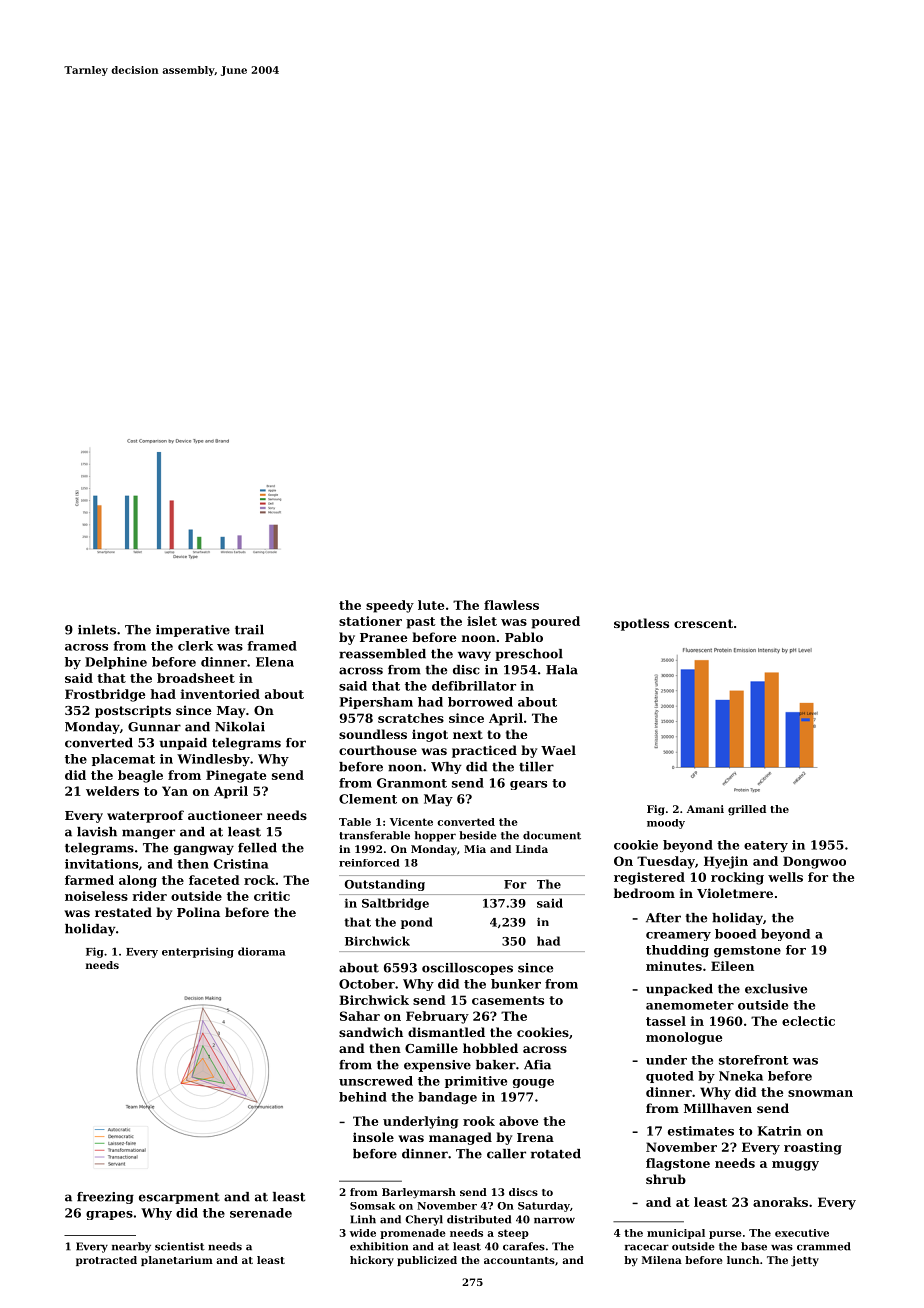 This screenshot has height=1308, width=924. What do you see at coordinates (558, 750) in the screenshot?
I see `Wael` at bounding box center [558, 750].
